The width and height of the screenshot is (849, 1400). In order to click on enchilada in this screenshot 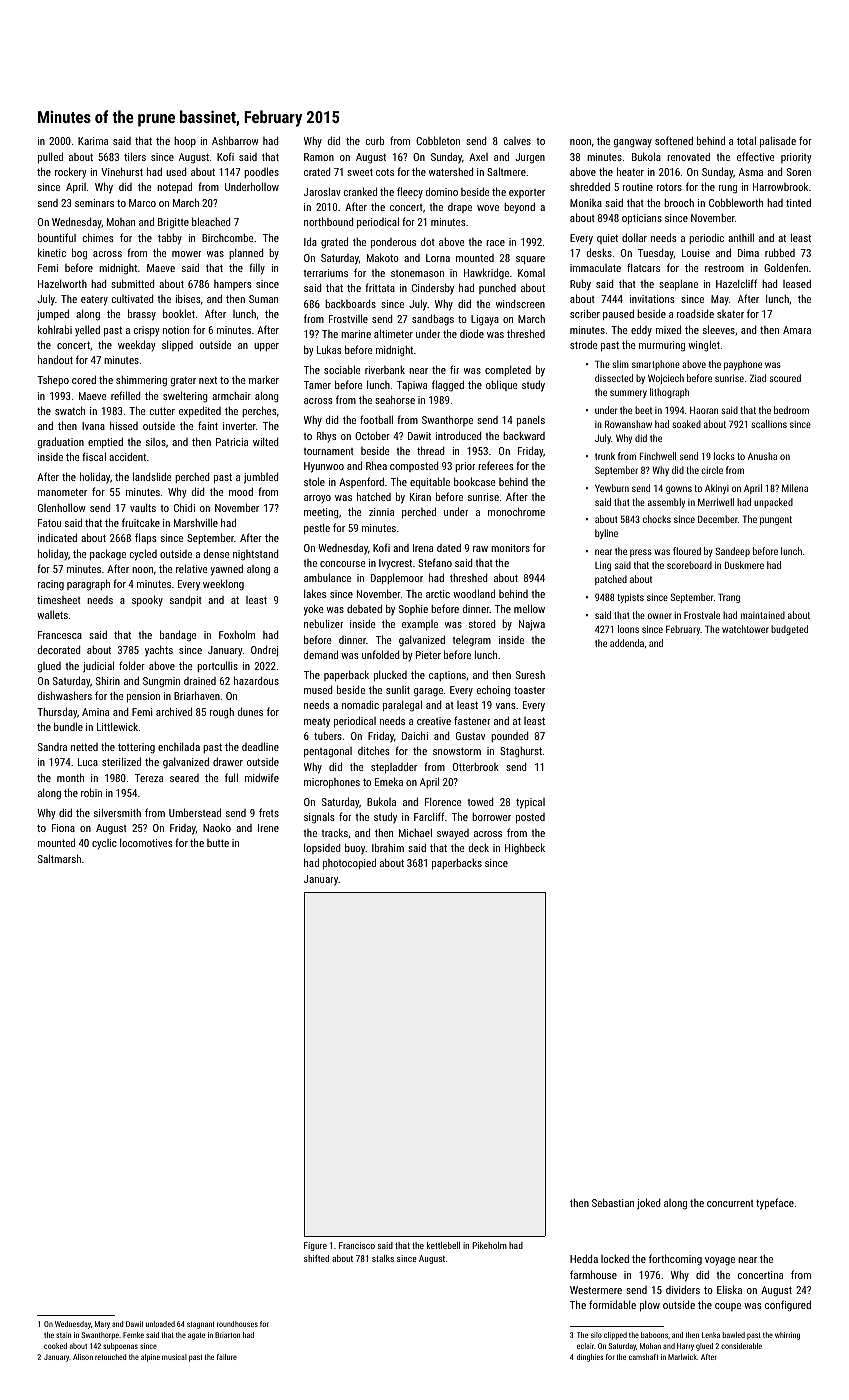, I will do `click(179, 747)`.
